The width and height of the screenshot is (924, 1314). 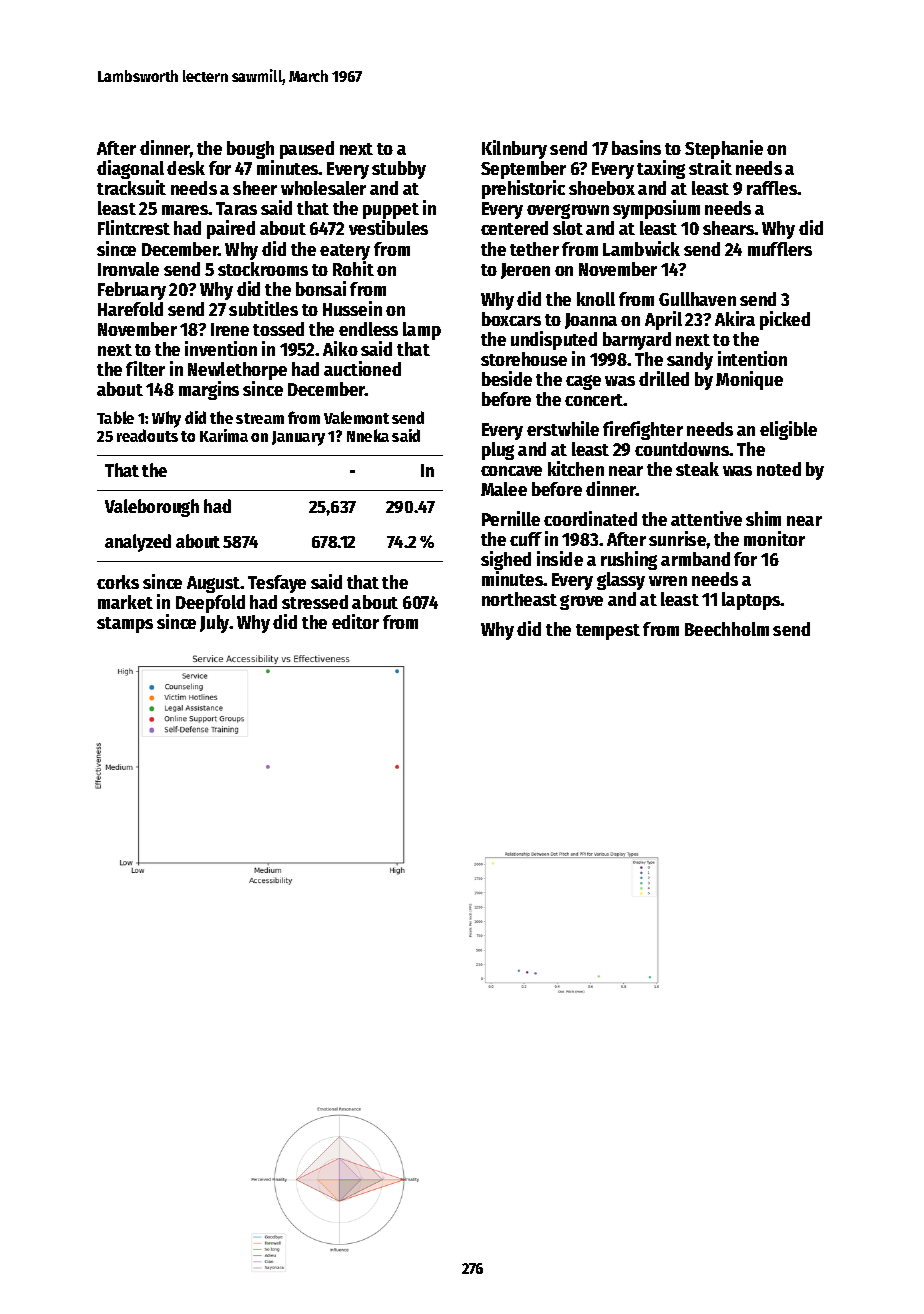 What do you see at coordinates (230, 329) in the screenshot?
I see `Irene` at bounding box center [230, 329].
